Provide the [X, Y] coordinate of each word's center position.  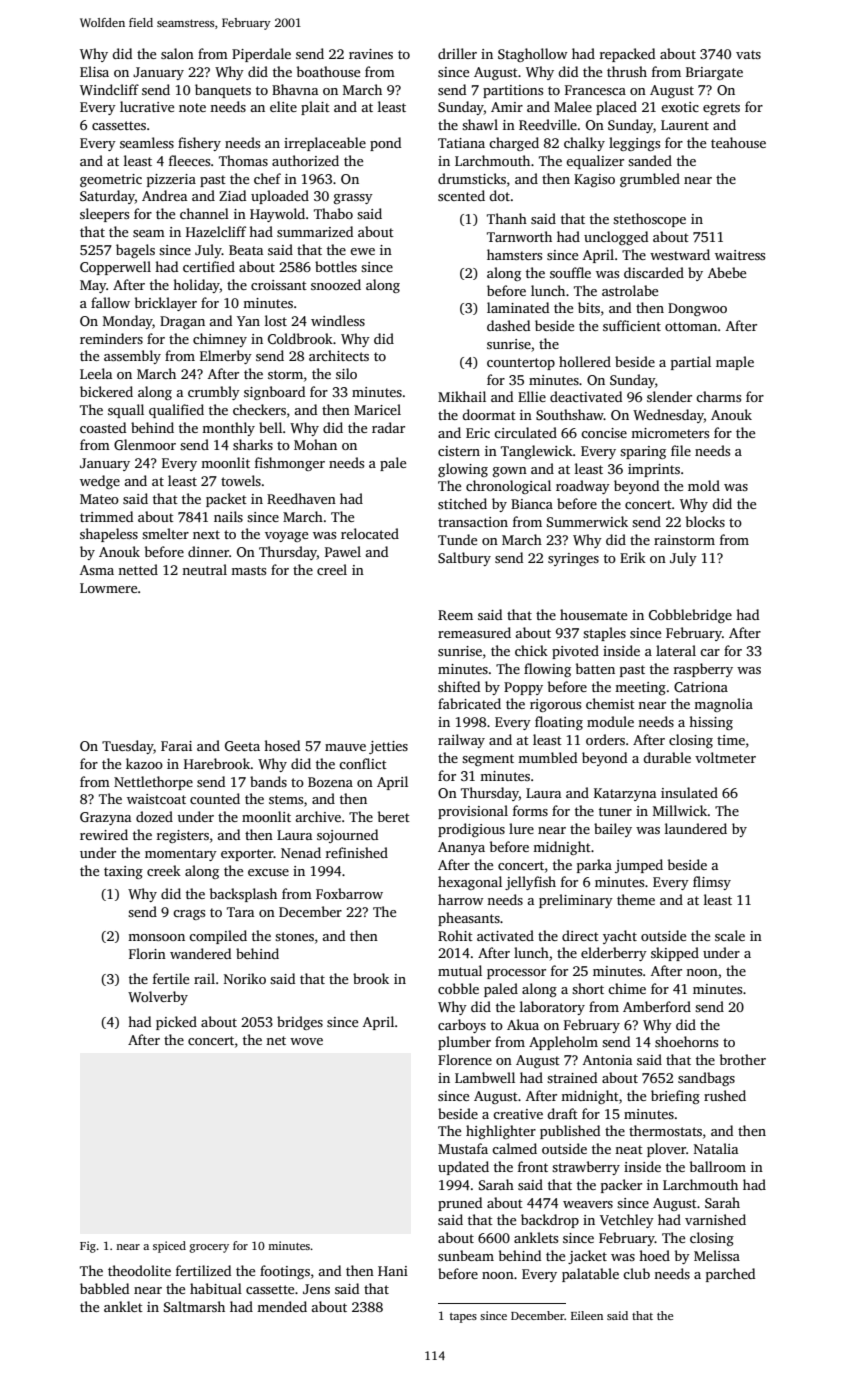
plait [315, 108]
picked [176, 1023]
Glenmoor [145, 444]
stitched [462, 503]
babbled [104, 1288]
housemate [593, 614]
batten [595, 668]
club [636, 1273]
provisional [473, 812]
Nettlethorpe [153, 783]
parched [730, 1275]
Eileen [587, 1315]
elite [283, 106]
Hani [393, 1271]
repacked [627, 55]
